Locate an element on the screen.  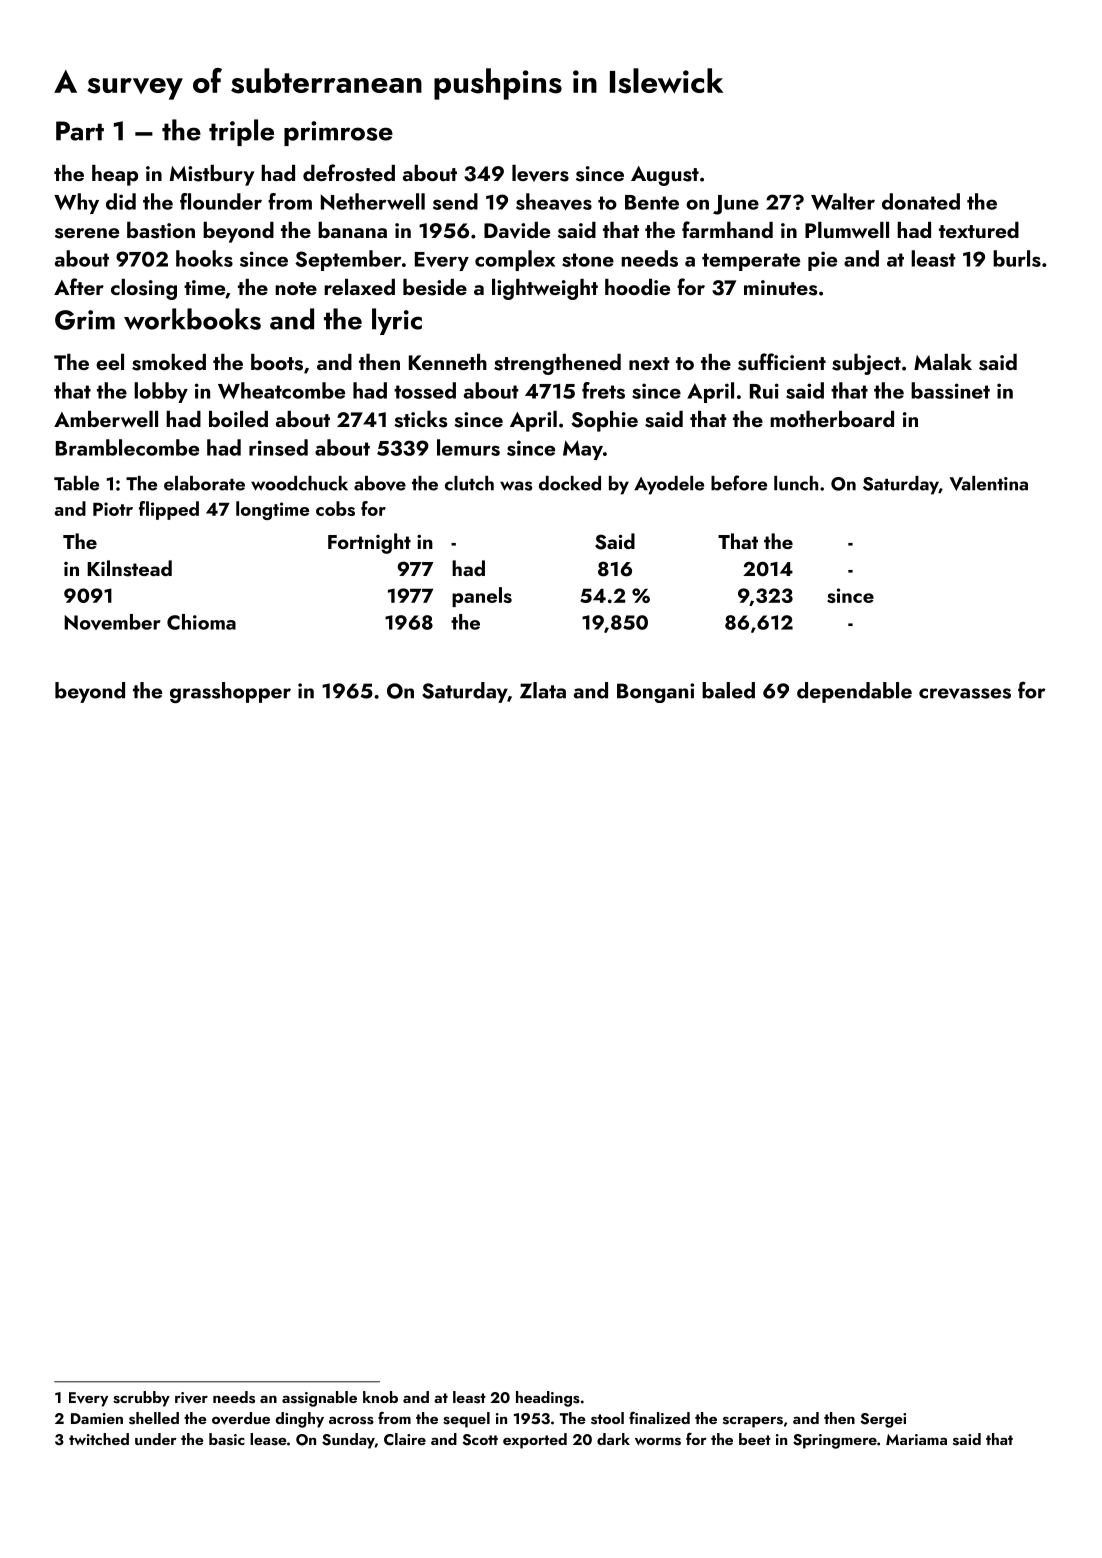
lunch is located at coordinates (796, 483).
